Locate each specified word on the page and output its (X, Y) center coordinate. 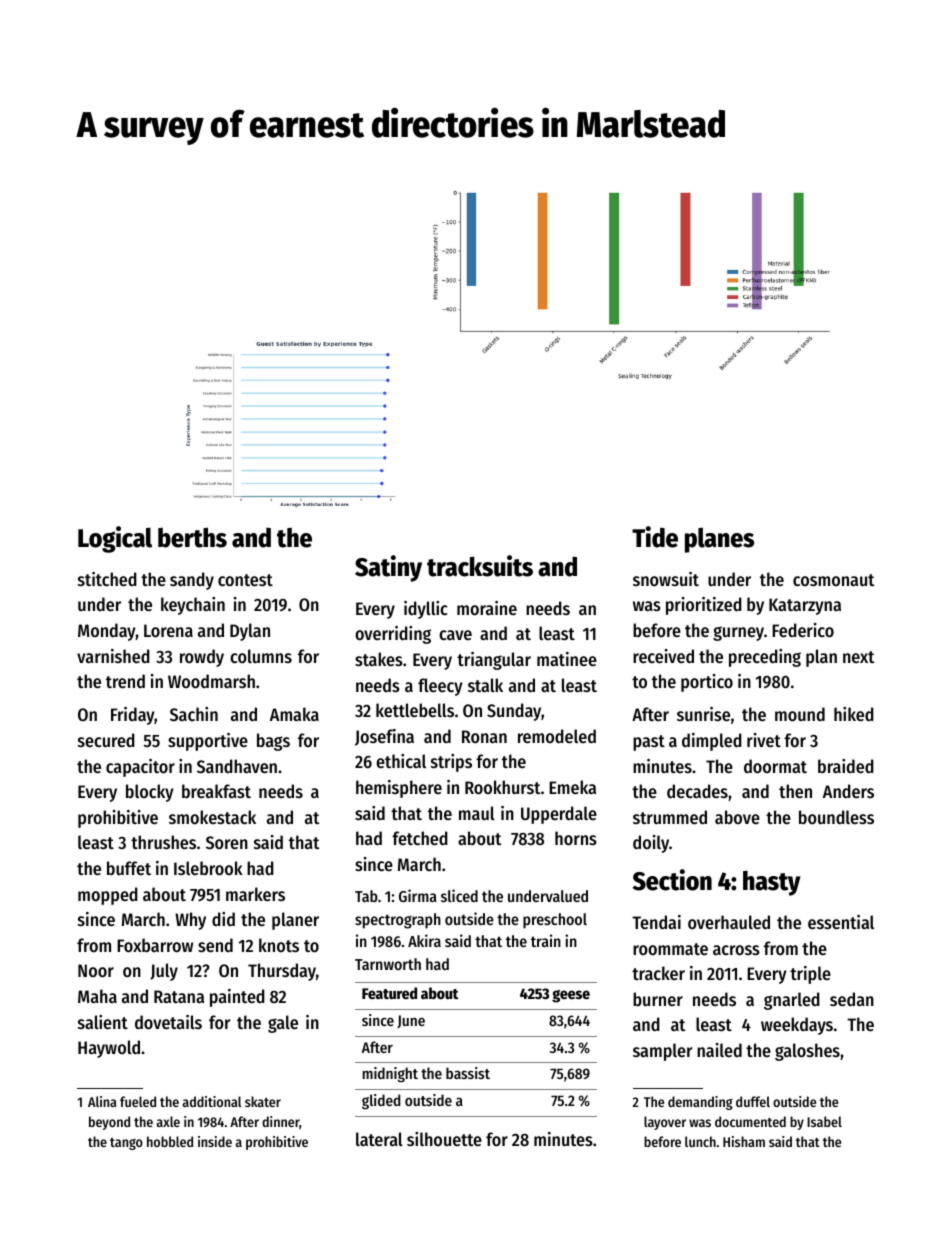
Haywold (109, 1049)
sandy (192, 581)
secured (106, 740)
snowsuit (666, 579)
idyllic (426, 610)
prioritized (704, 606)
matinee (567, 659)
